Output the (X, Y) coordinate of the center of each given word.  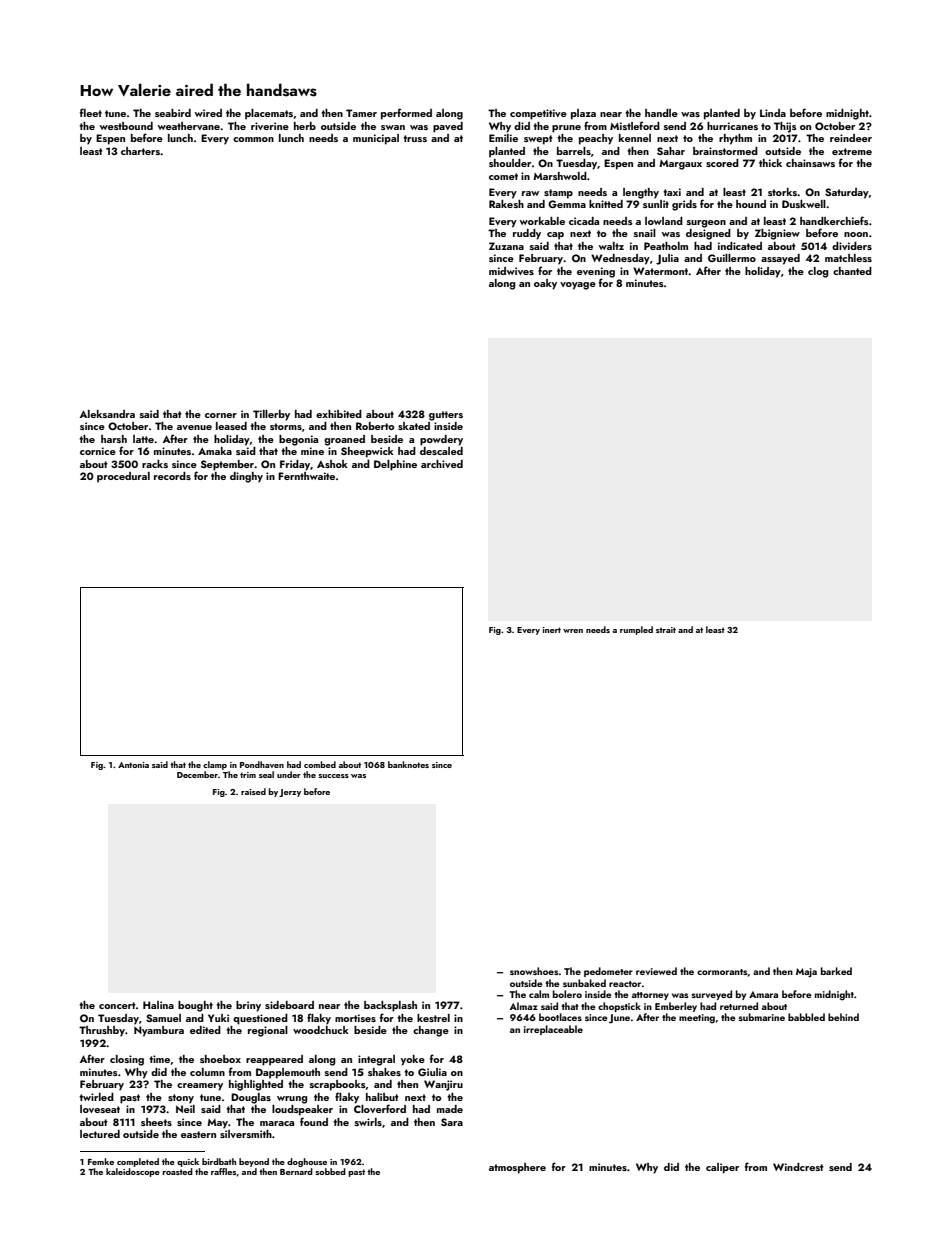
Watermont (661, 271)
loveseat (100, 1109)
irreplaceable (553, 1030)
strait (666, 630)
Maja (806, 973)
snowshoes (534, 971)
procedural (123, 477)
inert (551, 630)
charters (141, 151)
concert (117, 1005)
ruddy (527, 234)
